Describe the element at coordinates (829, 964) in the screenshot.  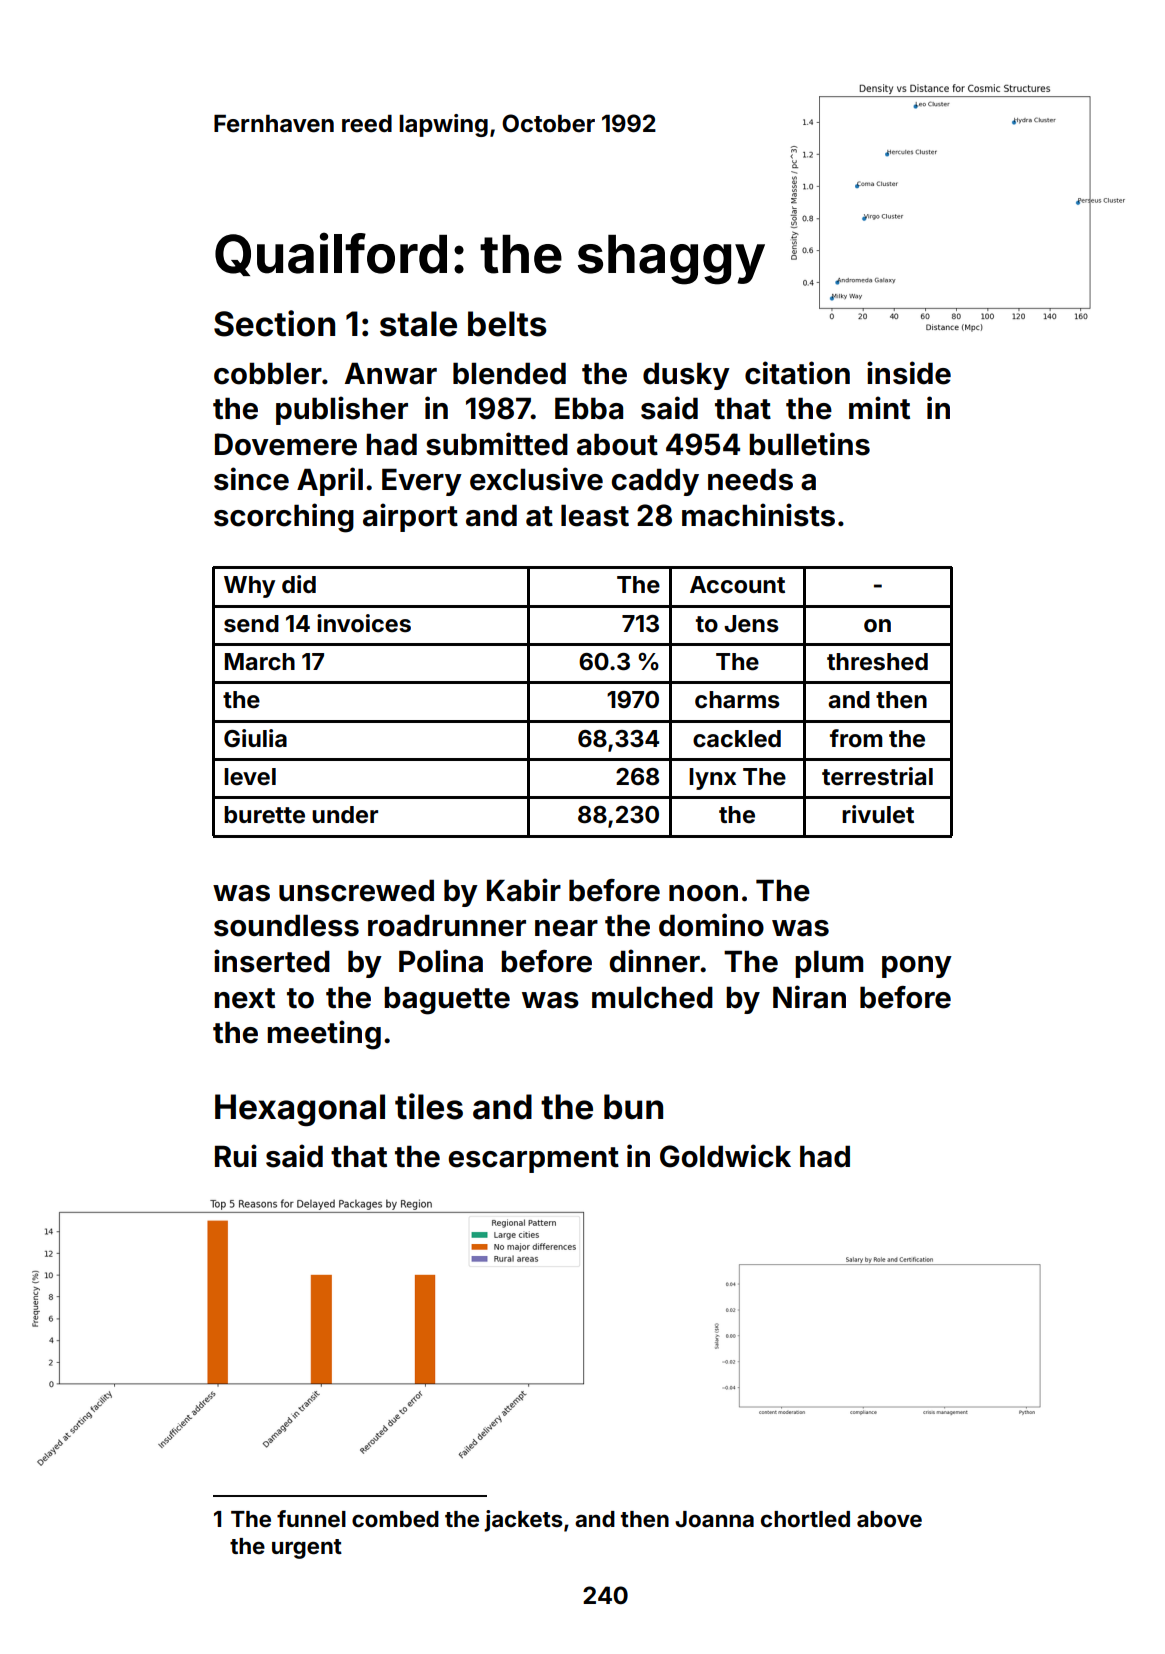
I see `plum` at that location.
